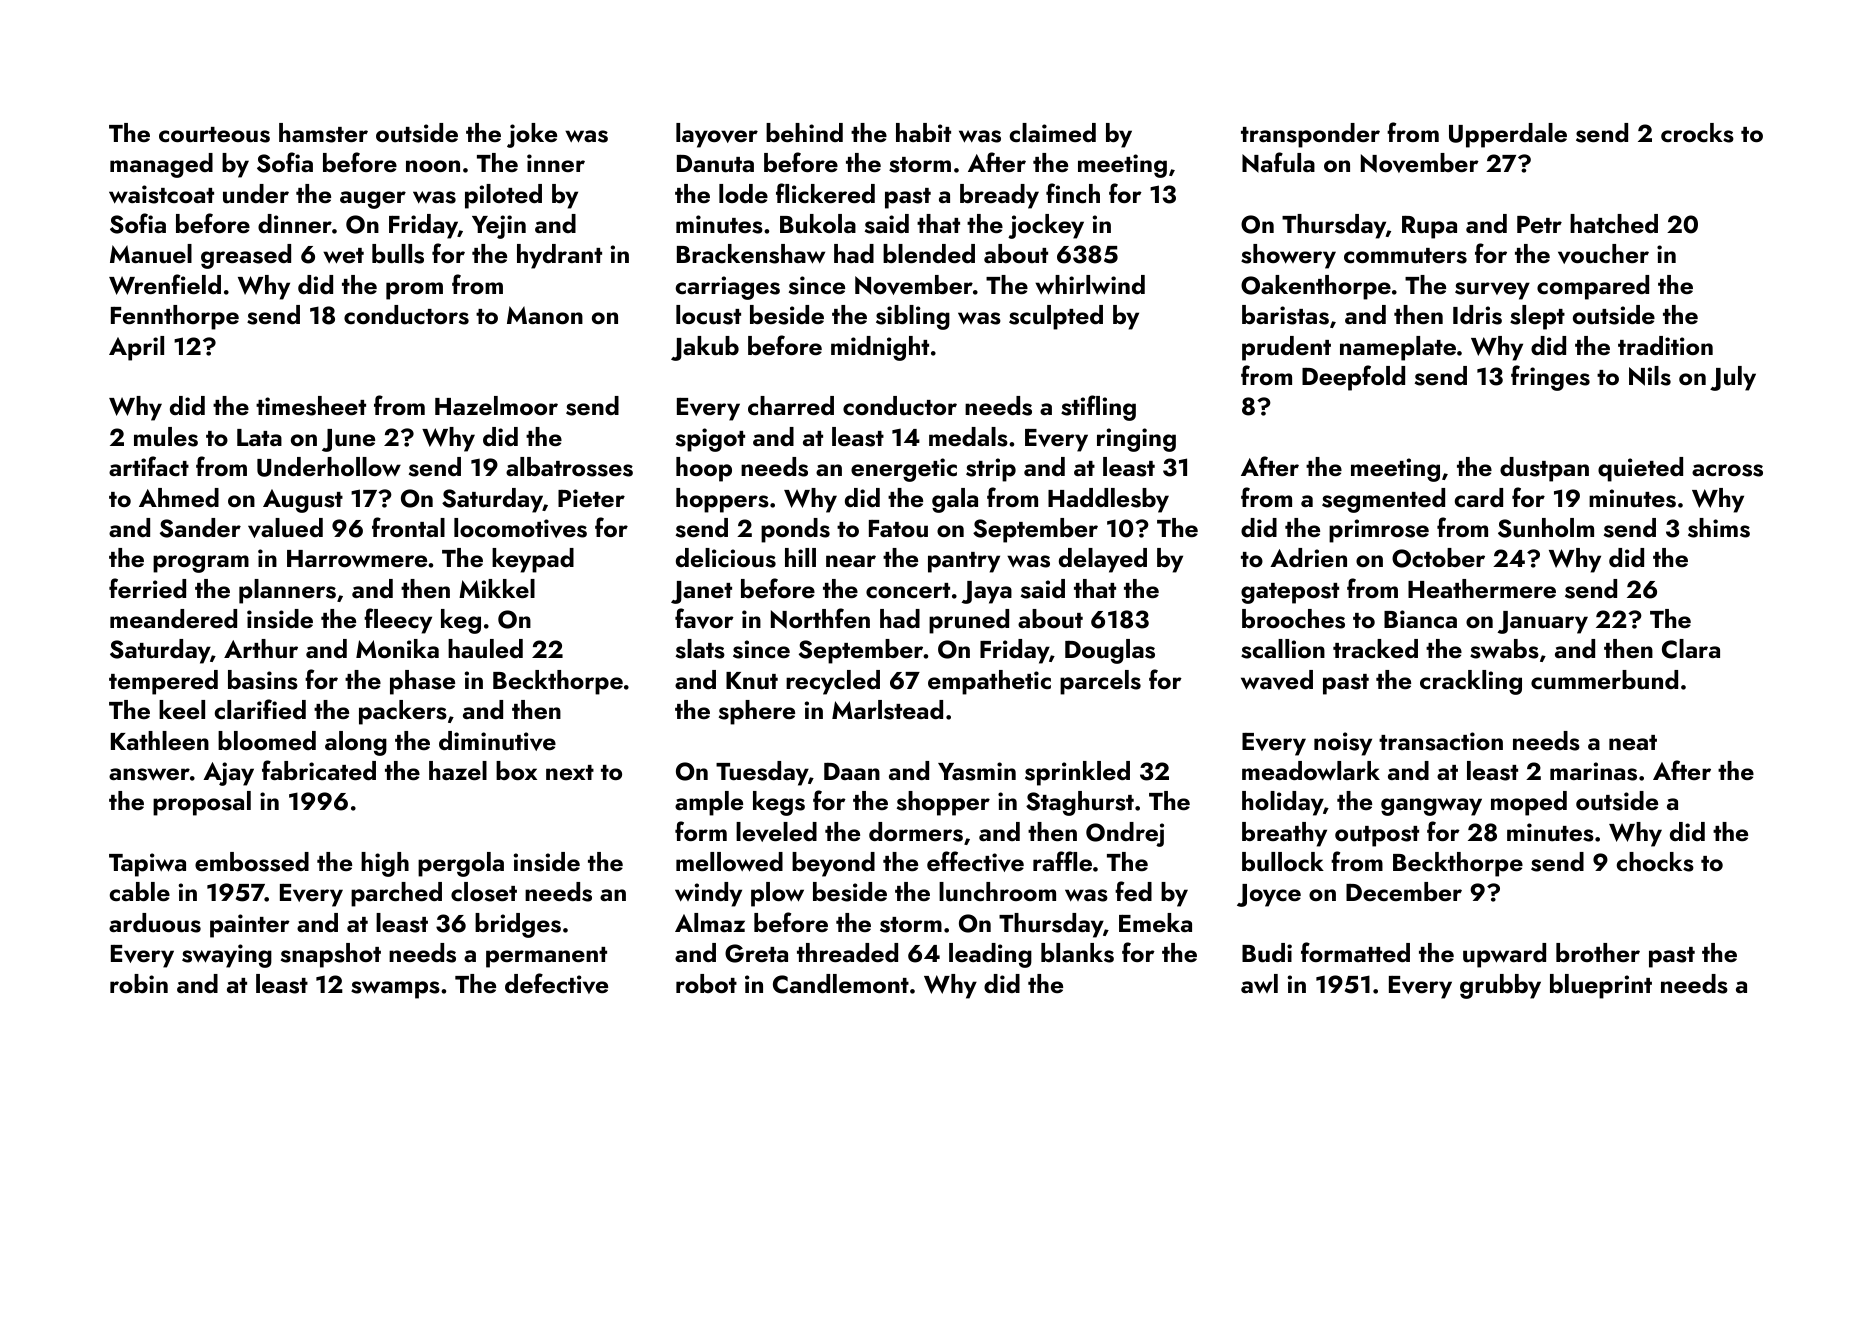  What do you see at coordinates (1697, 133) in the page?
I see `crocks` at bounding box center [1697, 133].
